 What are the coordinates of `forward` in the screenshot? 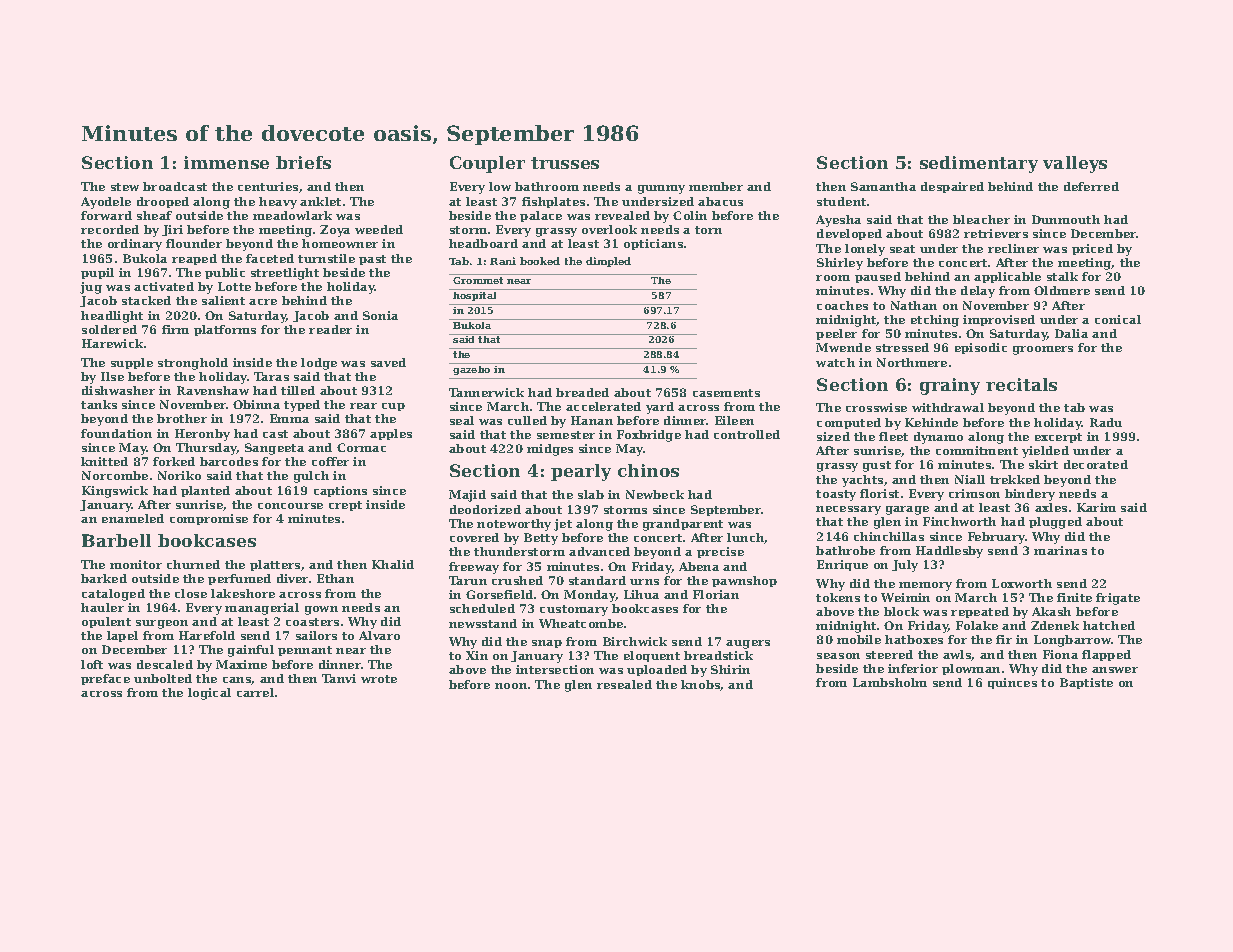 It's located at (106, 215).
